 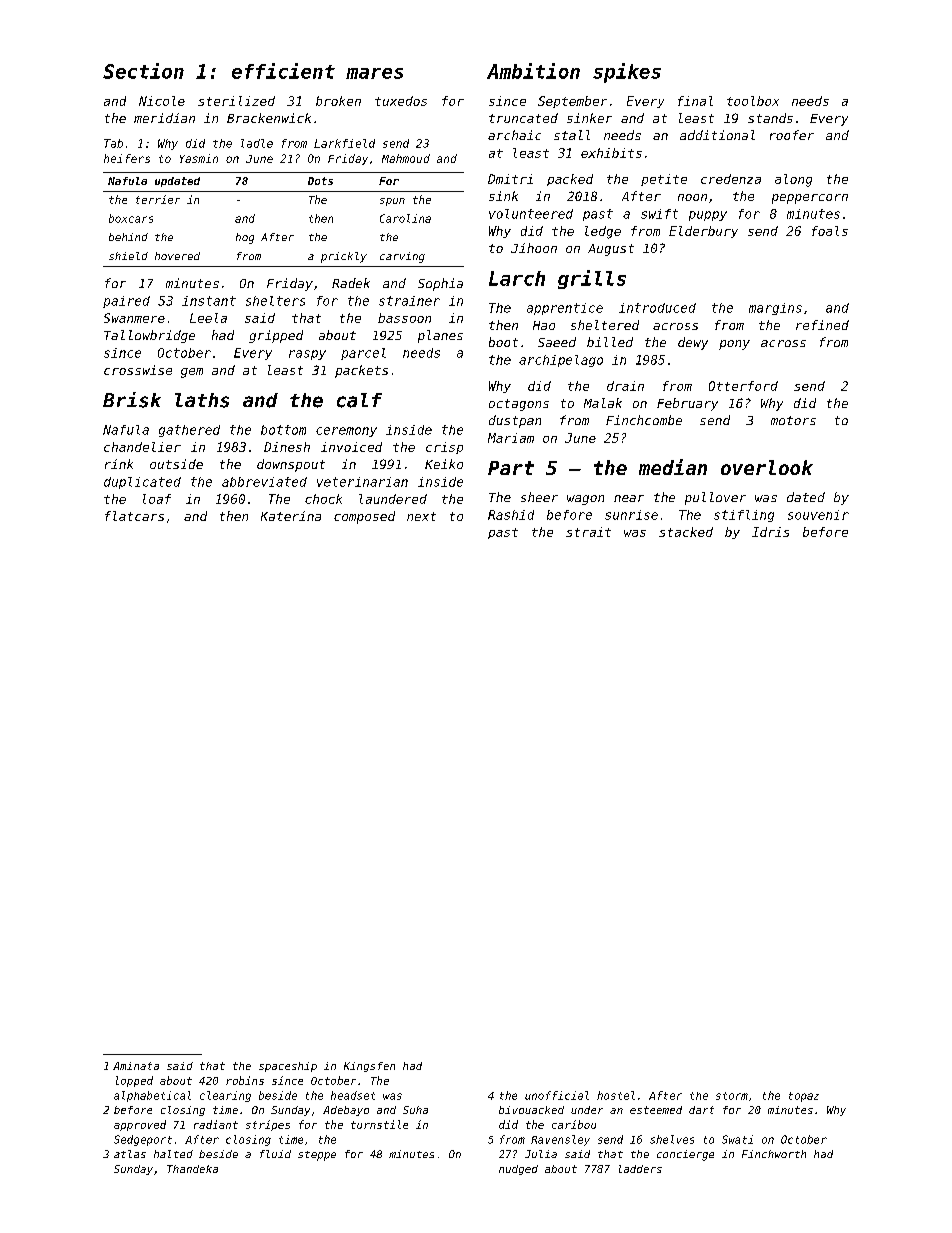 What do you see at coordinates (818, 515) in the screenshot?
I see `souvenir` at bounding box center [818, 515].
